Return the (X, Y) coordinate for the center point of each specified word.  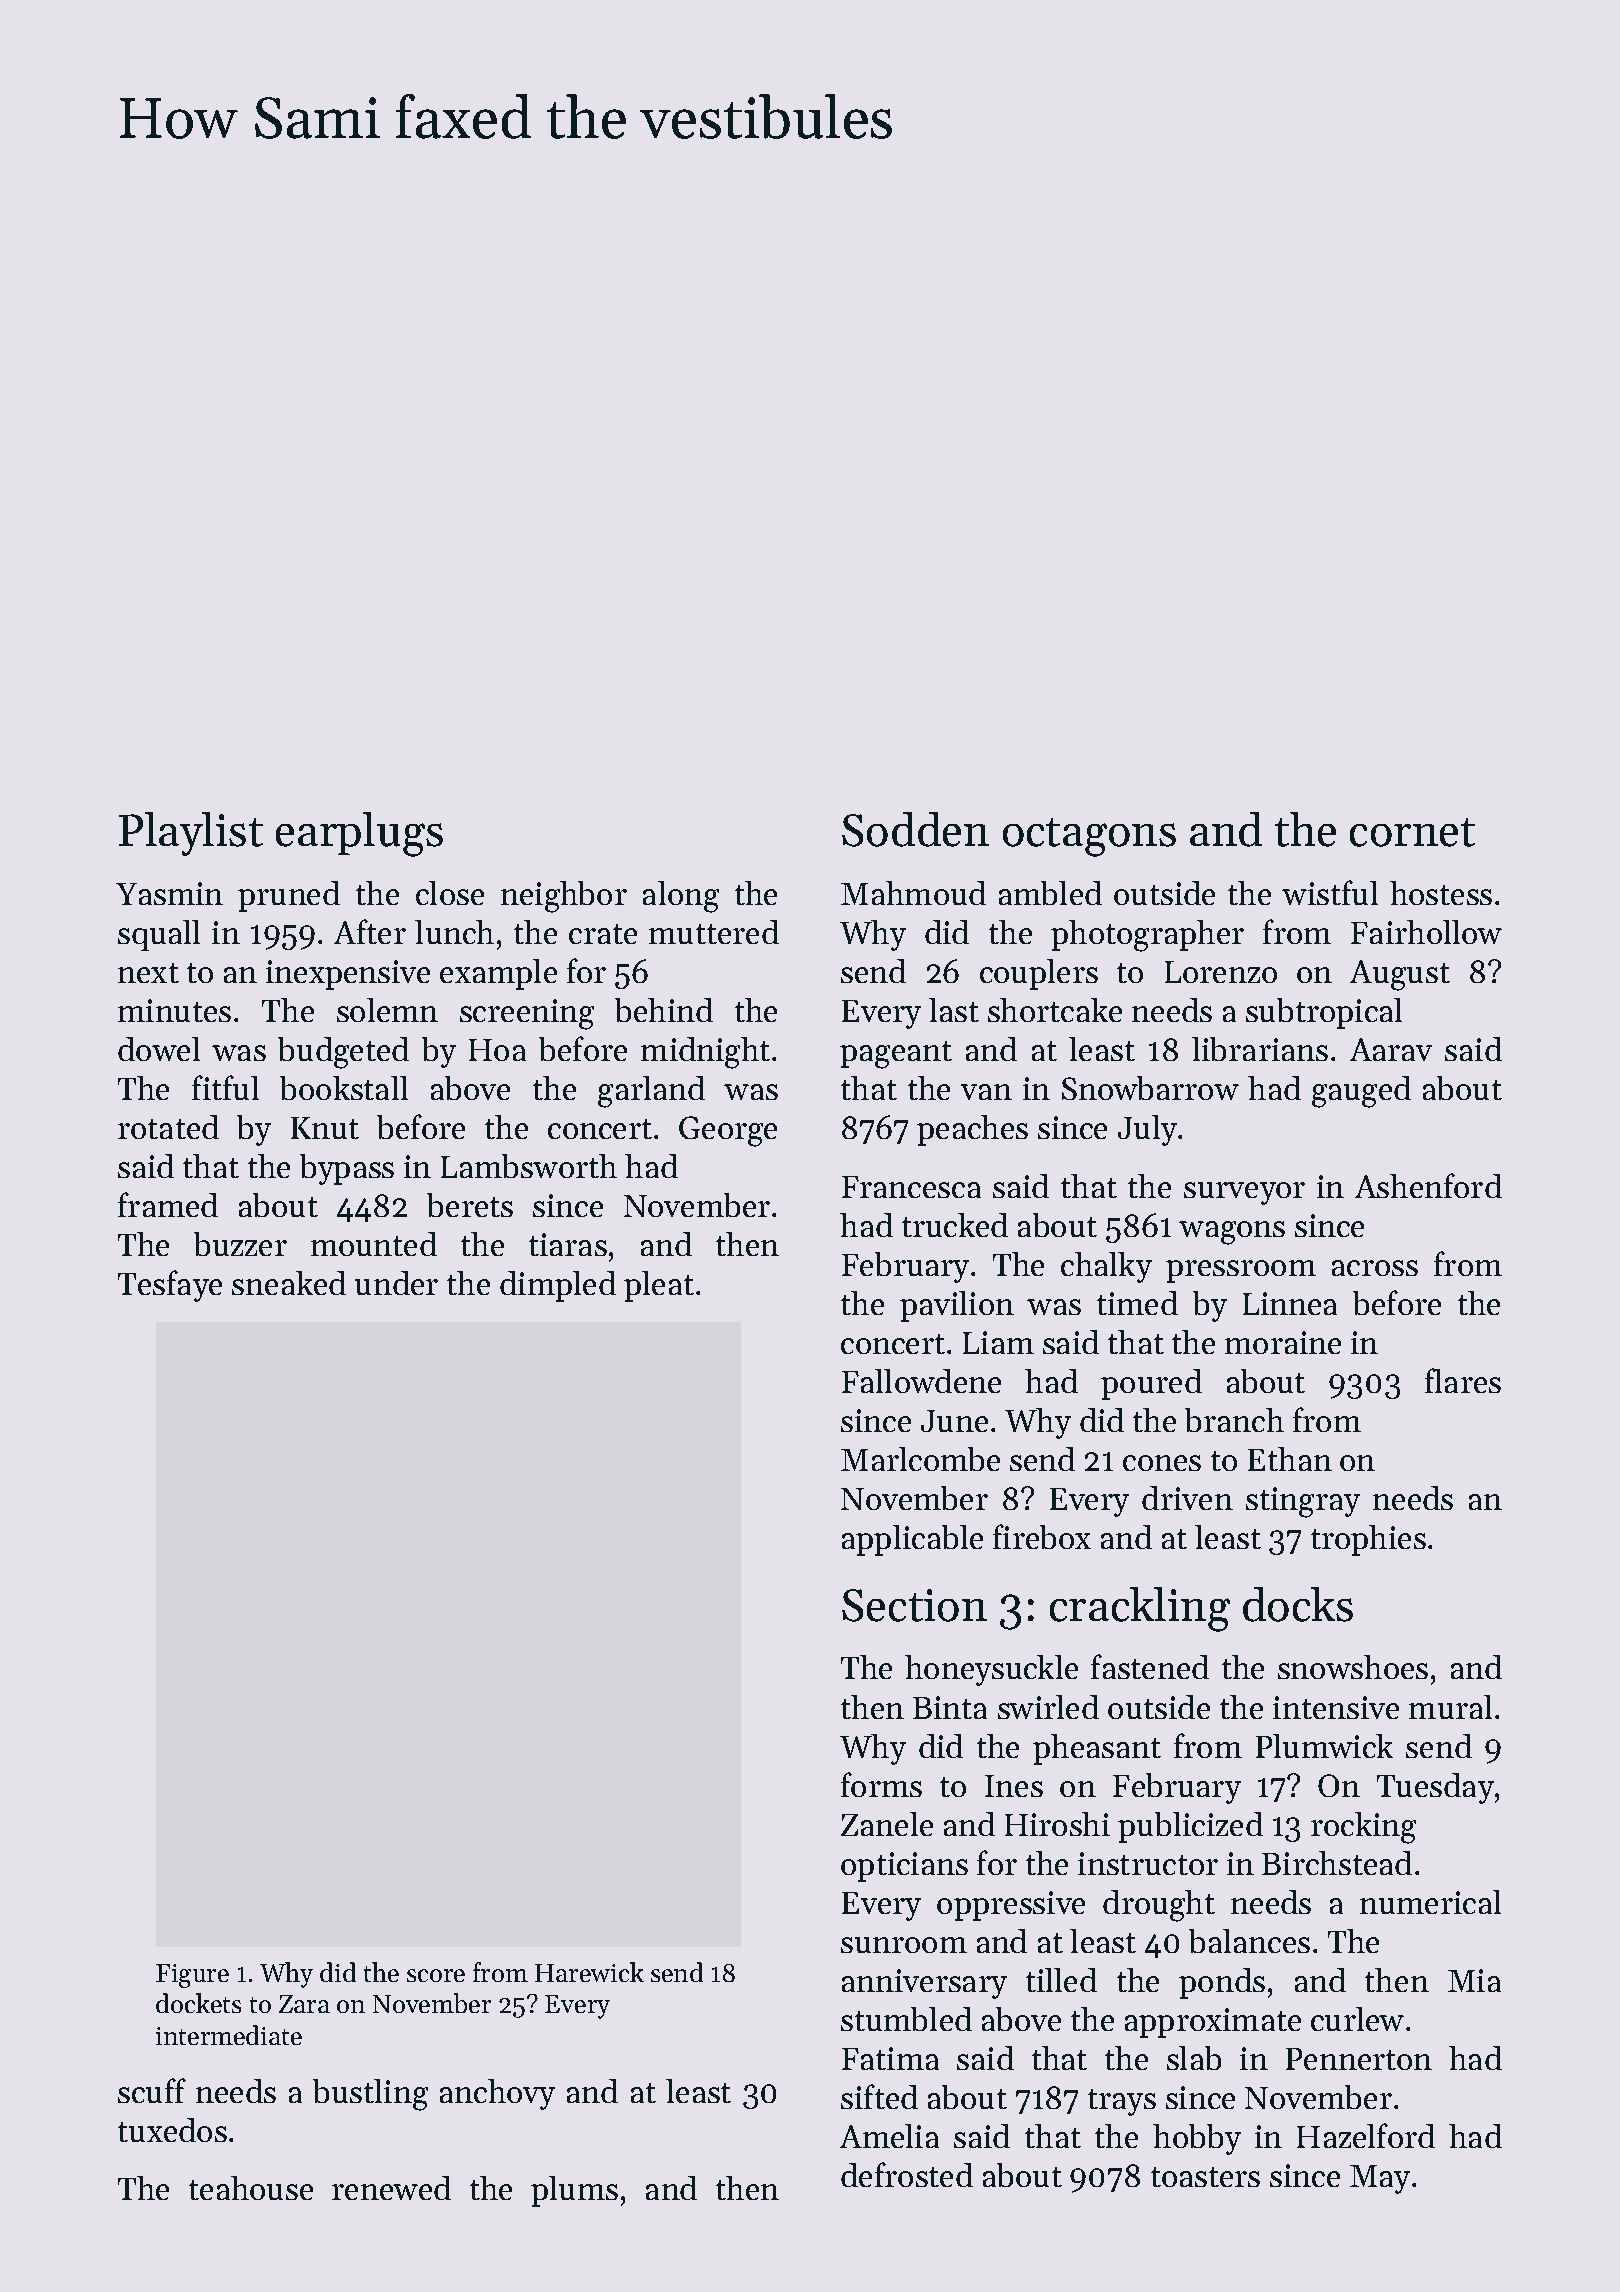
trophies (1368, 1540)
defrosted (907, 2174)
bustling (370, 2095)
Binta (950, 1707)
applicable (912, 1540)
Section (914, 1605)
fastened (1150, 1666)
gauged (1361, 1092)
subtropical (1324, 1013)
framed (168, 1204)
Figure (192, 1976)
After (370, 931)
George (728, 1131)
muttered (714, 932)
